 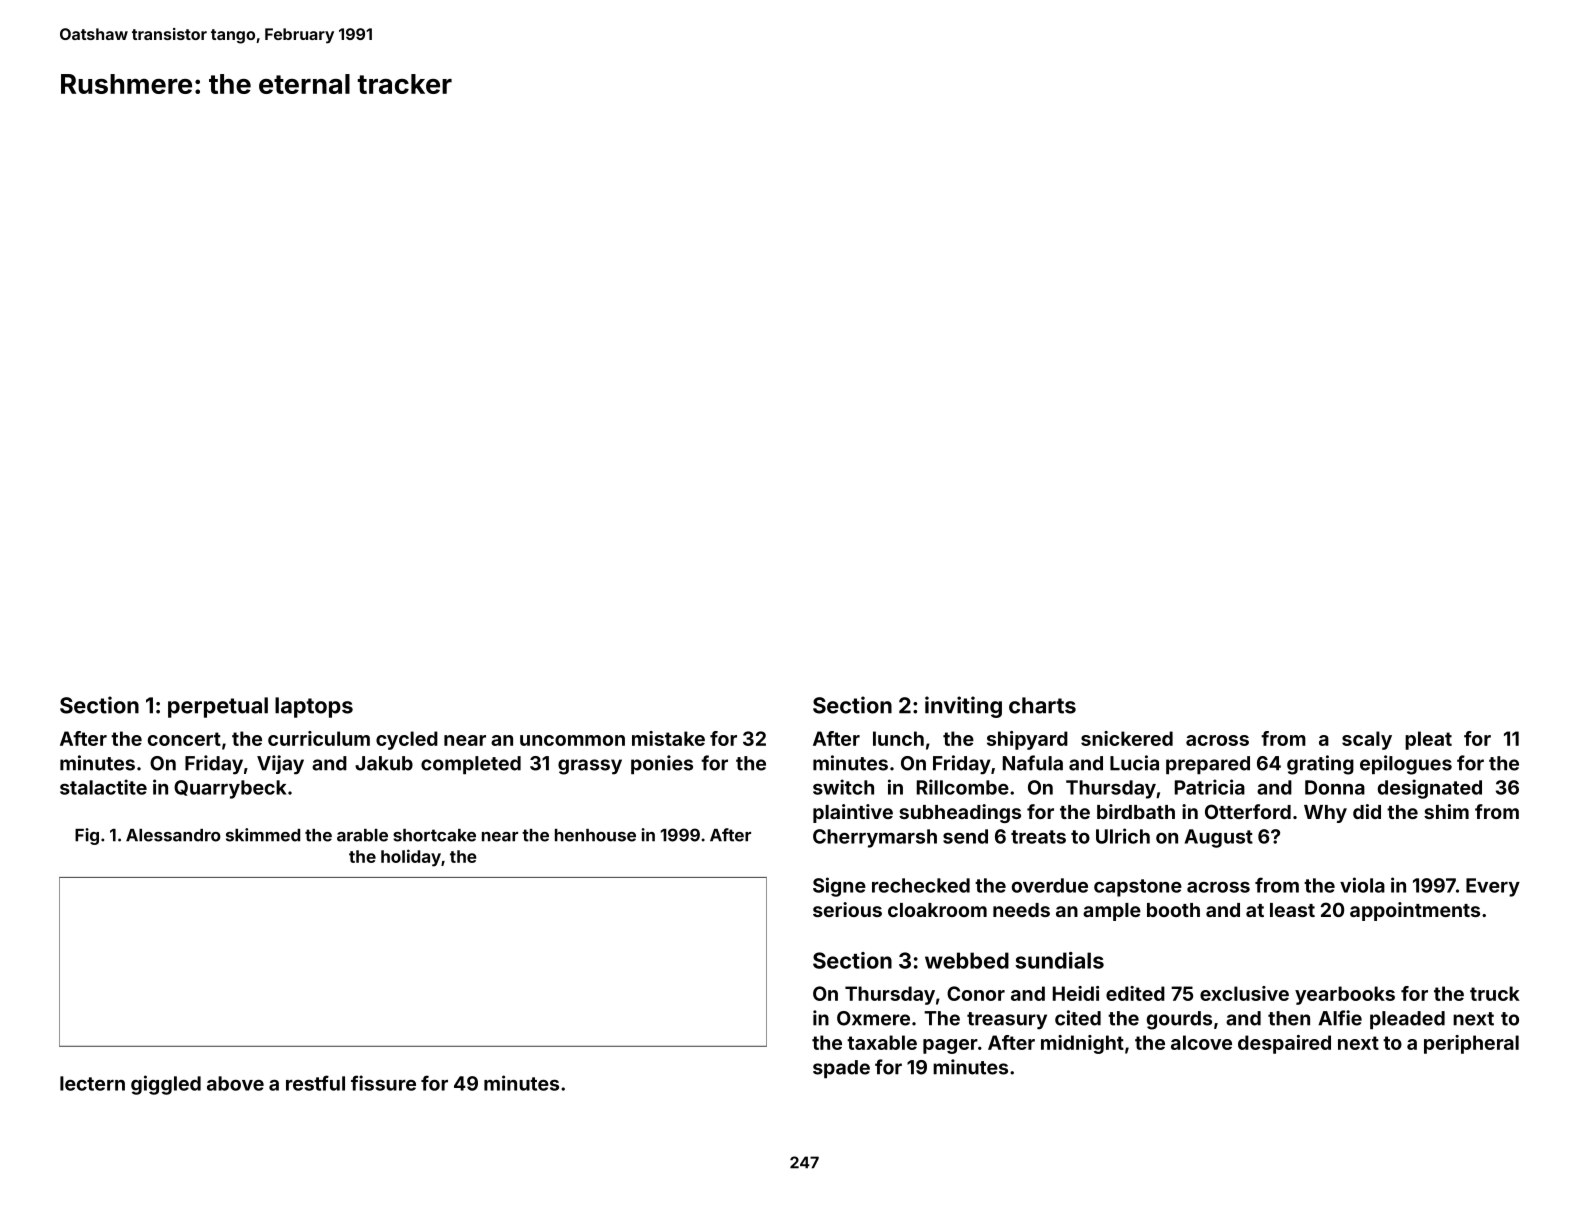 What do you see at coordinates (230, 789) in the screenshot?
I see `Quarrybeck` at bounding box center [230, 789].
